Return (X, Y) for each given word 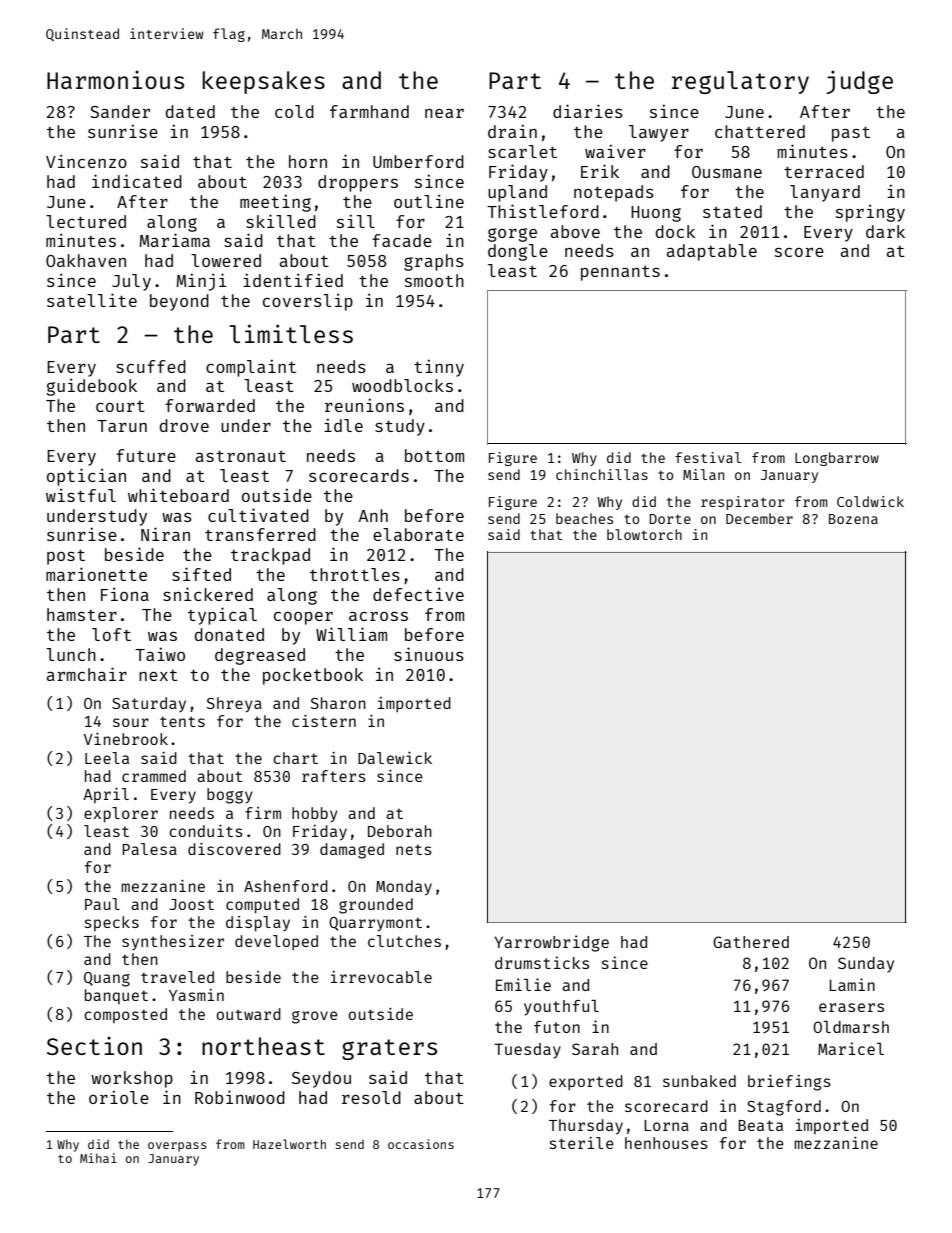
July (131, 282)
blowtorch (644, 534)
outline (429, 201)
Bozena (853, 519)
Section (94, 1046)
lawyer (659, 133)
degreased (260, 656)
